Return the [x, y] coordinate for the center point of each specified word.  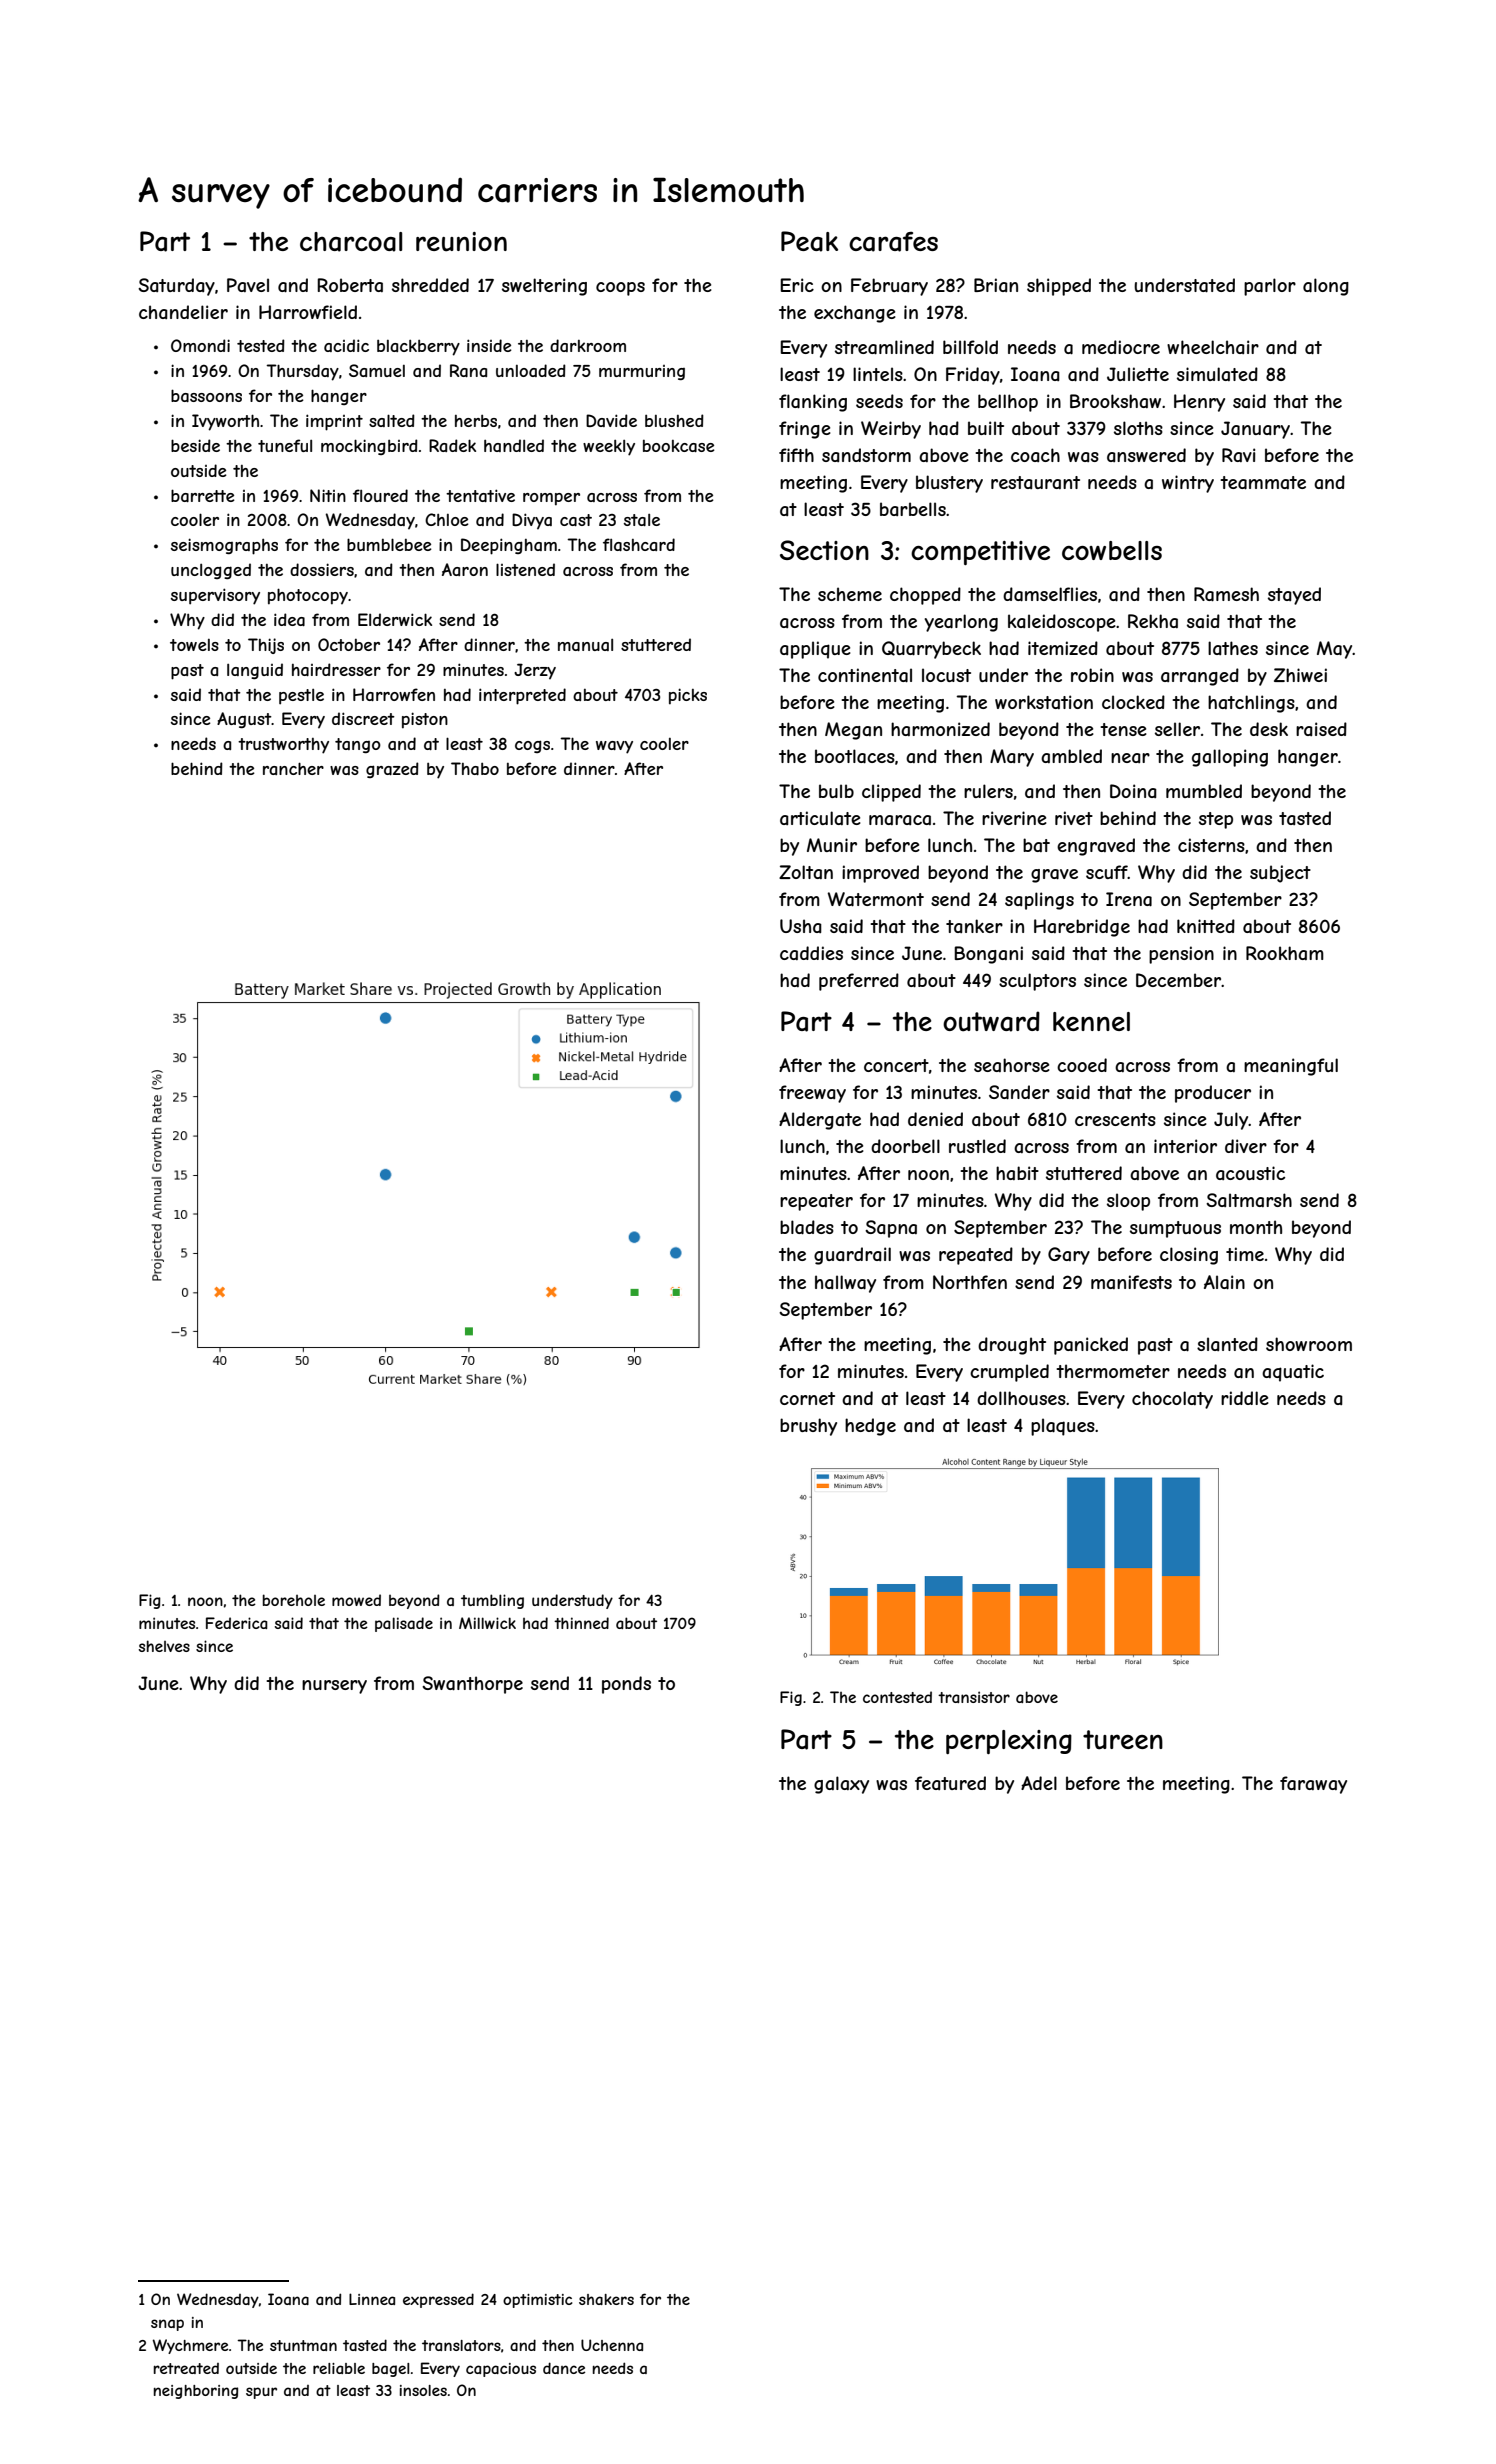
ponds [626, 1685]
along [1326, 287]
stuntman [303, 2345]
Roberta [350, 285]
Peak [809, 241]
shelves [164, 1646]
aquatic [1293, 1373]
